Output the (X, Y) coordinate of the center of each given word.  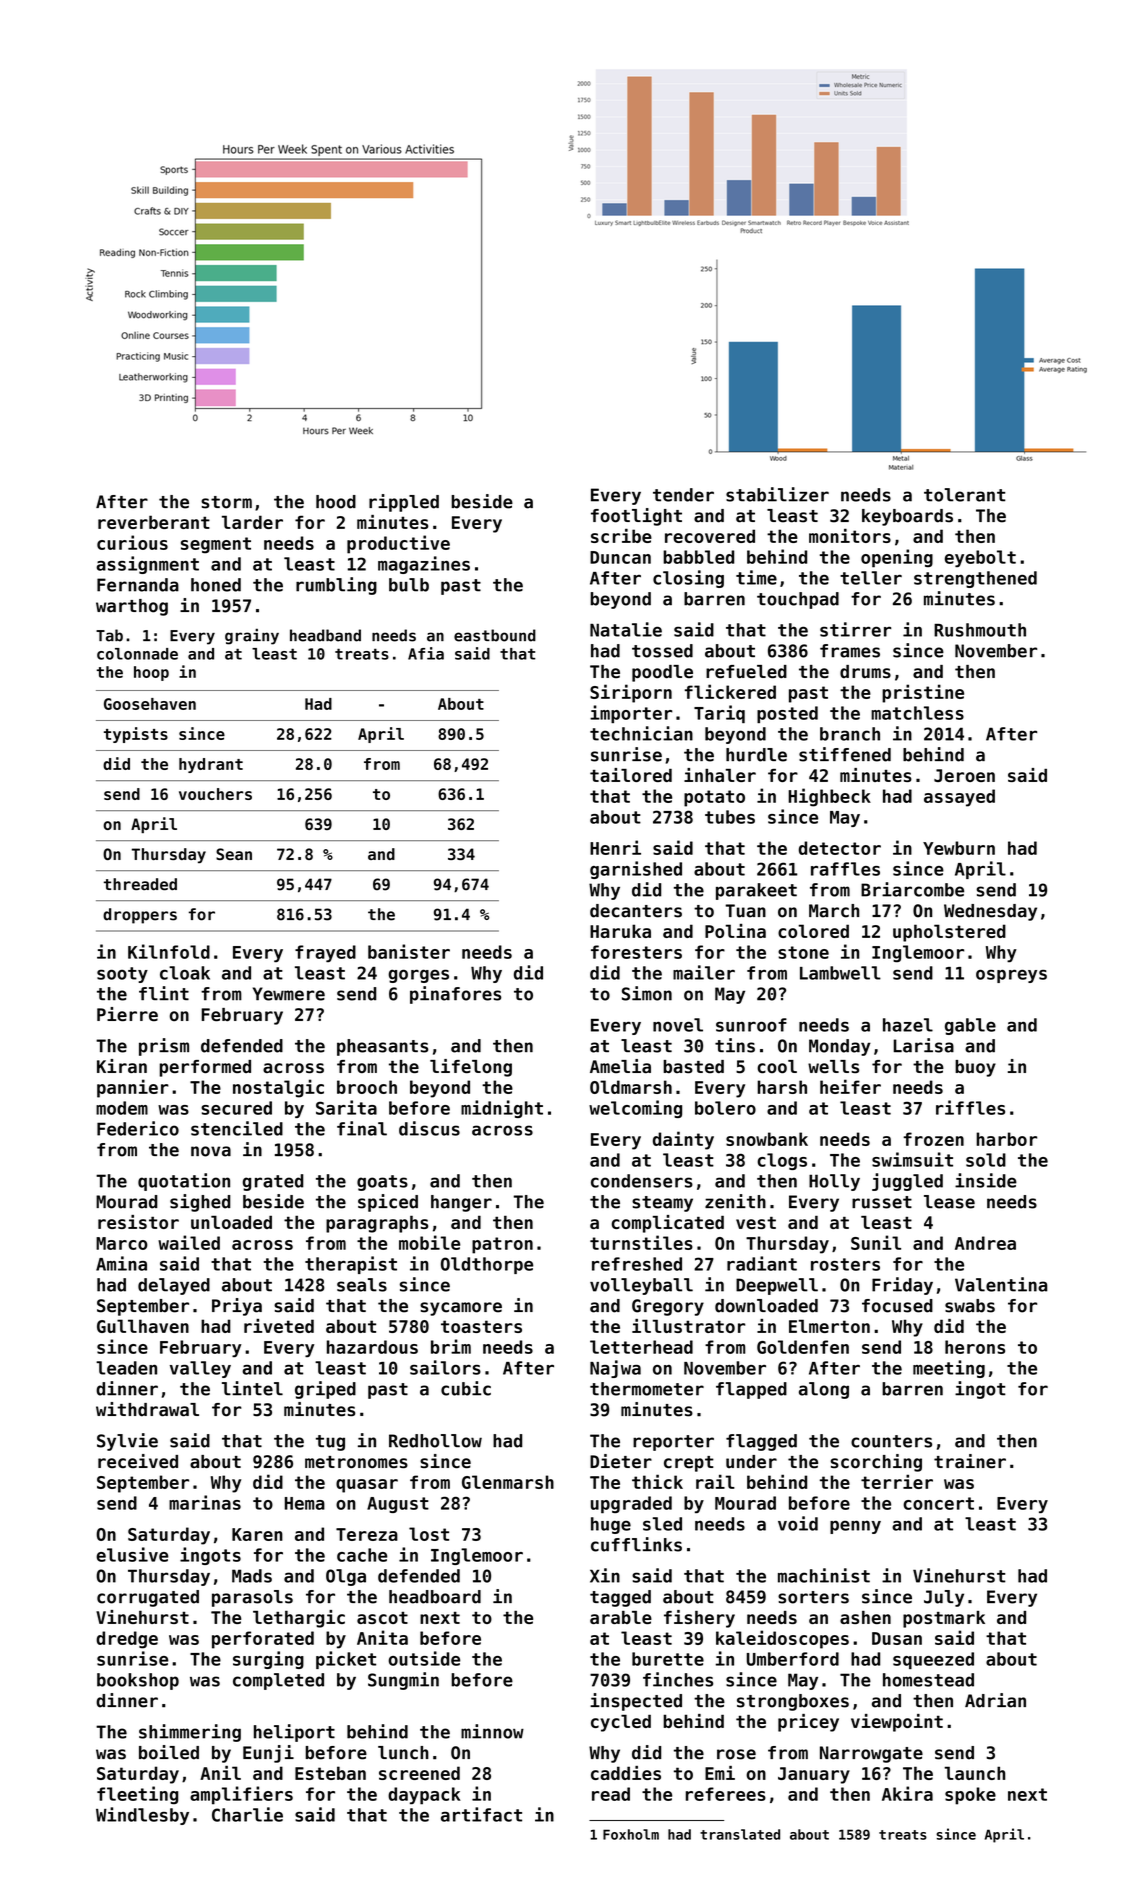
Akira (907, 1793)
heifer (850, 1086)
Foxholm (631, 1834)
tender (683, 495)
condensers (642, 1181)
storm (226, 502)
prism (164, 1047)
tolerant (965, 495)
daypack (424, 1796)
